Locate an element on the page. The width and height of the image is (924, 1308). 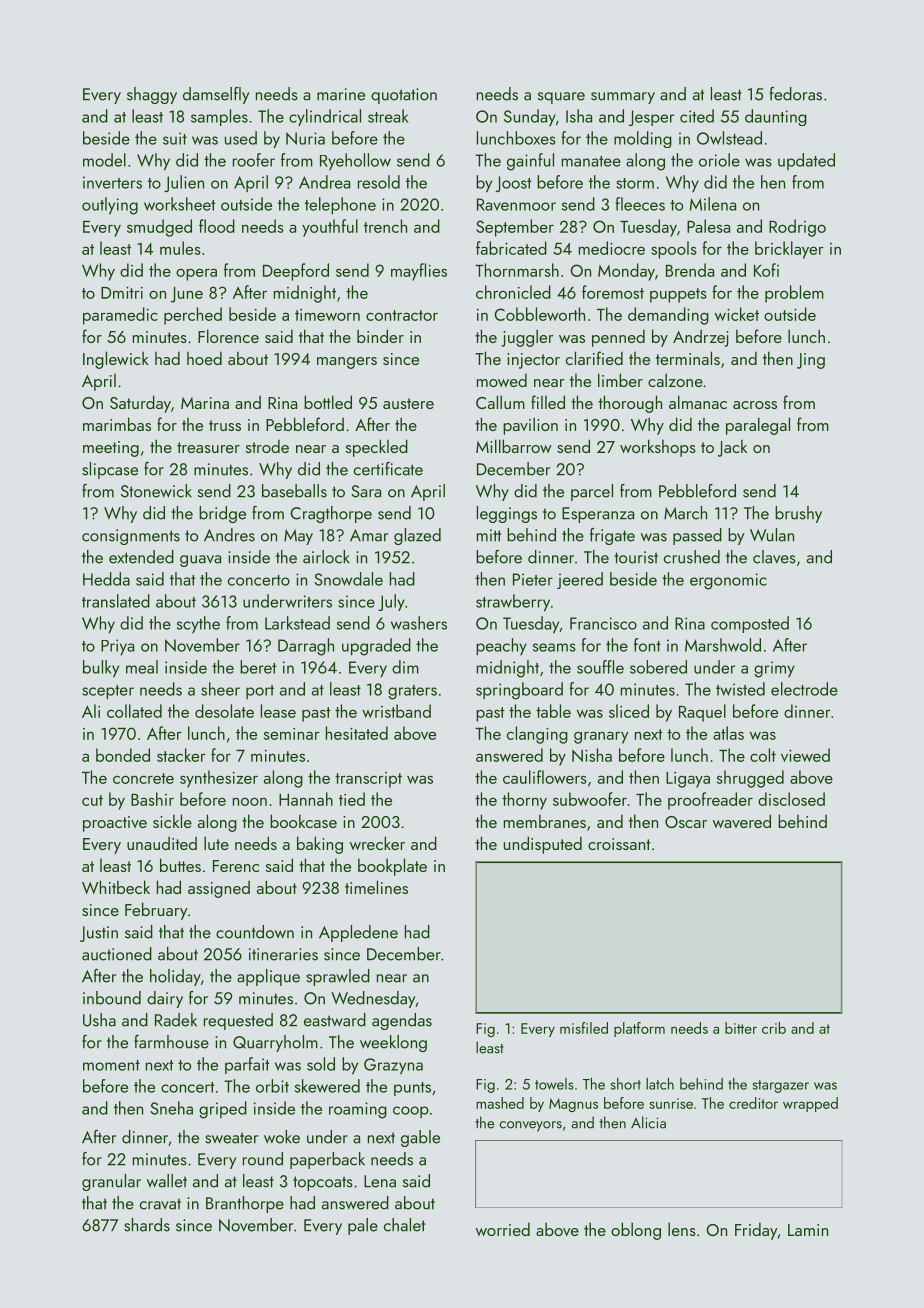
quotation is located at coordinates (404, 96).
